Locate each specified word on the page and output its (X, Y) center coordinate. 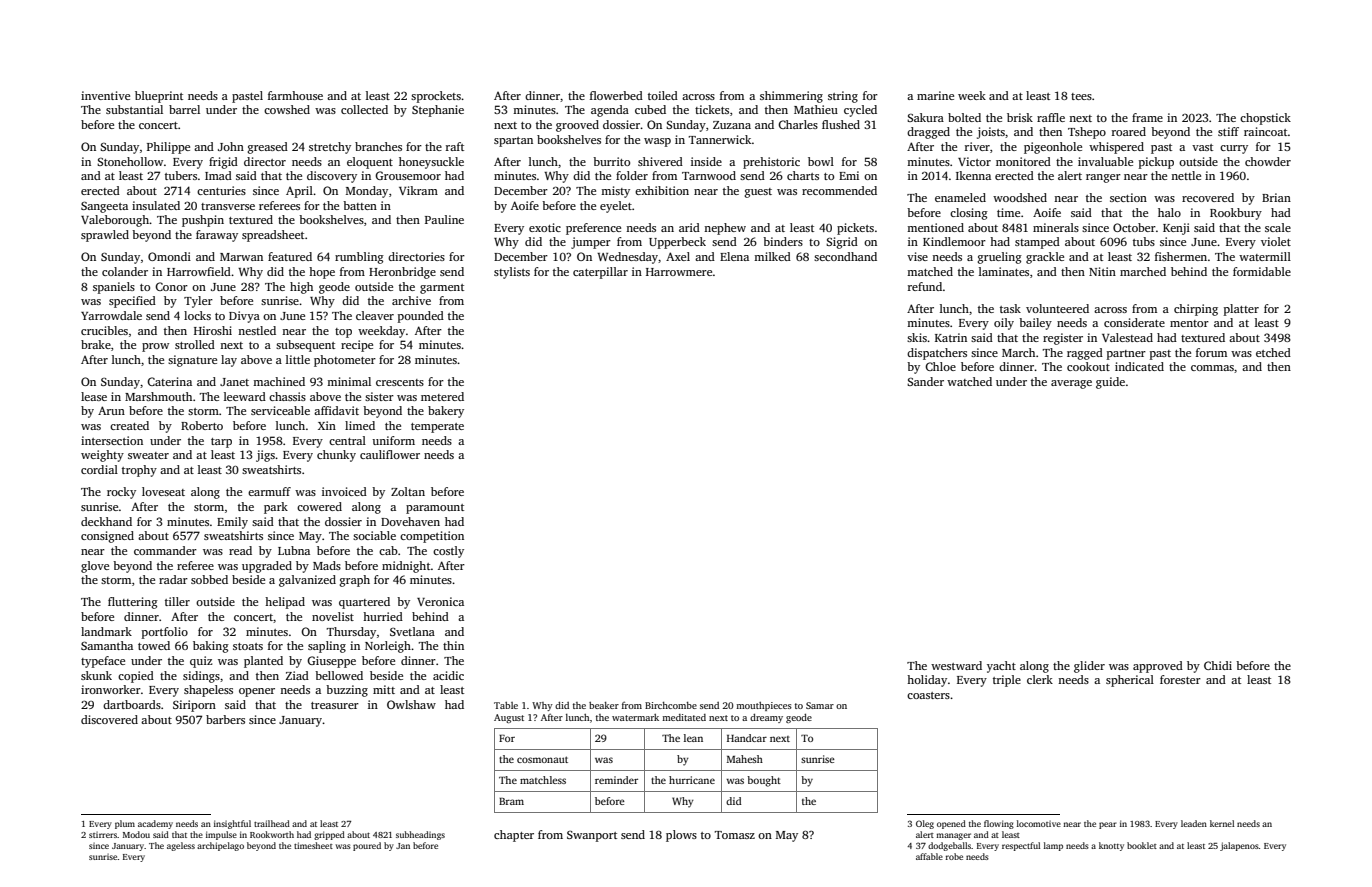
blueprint (159, 97)
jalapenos (1239, 846)
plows (681, 836)
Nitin (1102, 271)
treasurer (335, 705)
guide (1110, 383)
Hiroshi (213, 330)
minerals (1056, 227)
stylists (512, 273)
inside (706, 161)
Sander (925, 381)
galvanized (307, 581)
